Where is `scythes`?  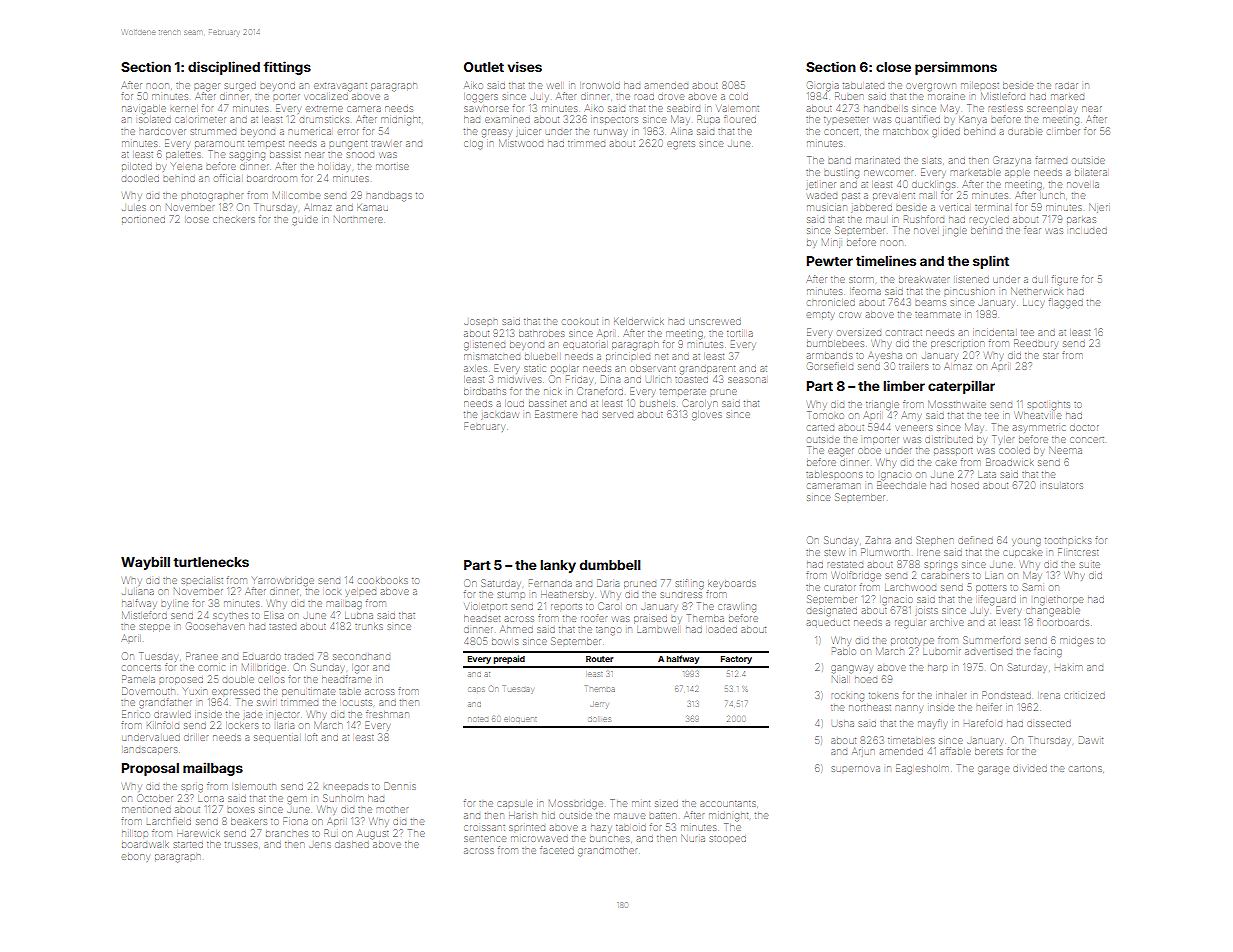
scythes is located at coordinates (230, 615).
